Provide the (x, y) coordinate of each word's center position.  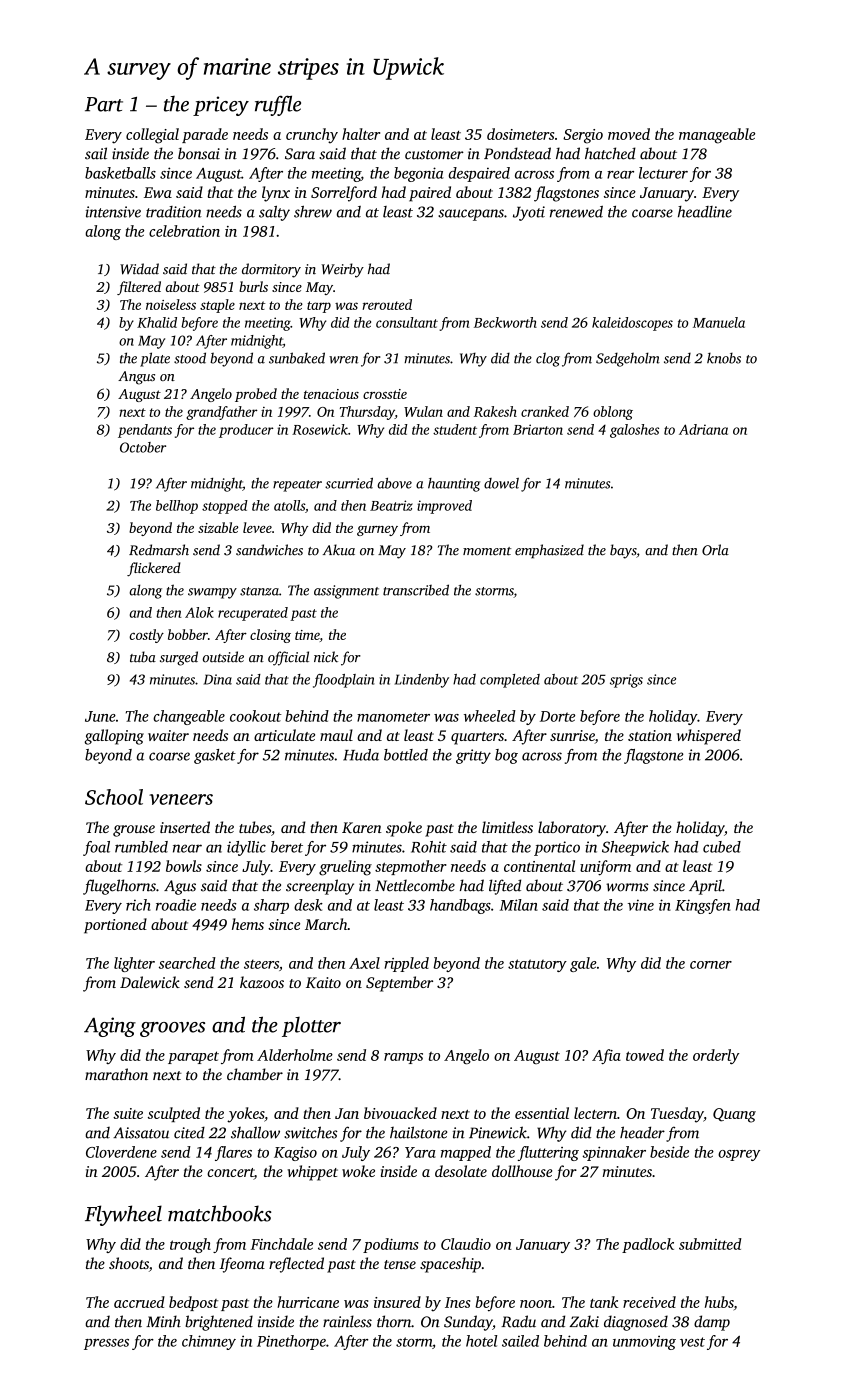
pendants (145, 431)
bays (623, 551)
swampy (212, 593)
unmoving (644, 1342)
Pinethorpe (291, 1342)
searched (187, 963)
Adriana (703, 429)
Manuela (719, 322)
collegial (152, 136)
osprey (739, 1155)
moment (487, 551)
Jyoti (529, 213)
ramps (403, 1058)
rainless (347, 1321)
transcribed (416, 590)
